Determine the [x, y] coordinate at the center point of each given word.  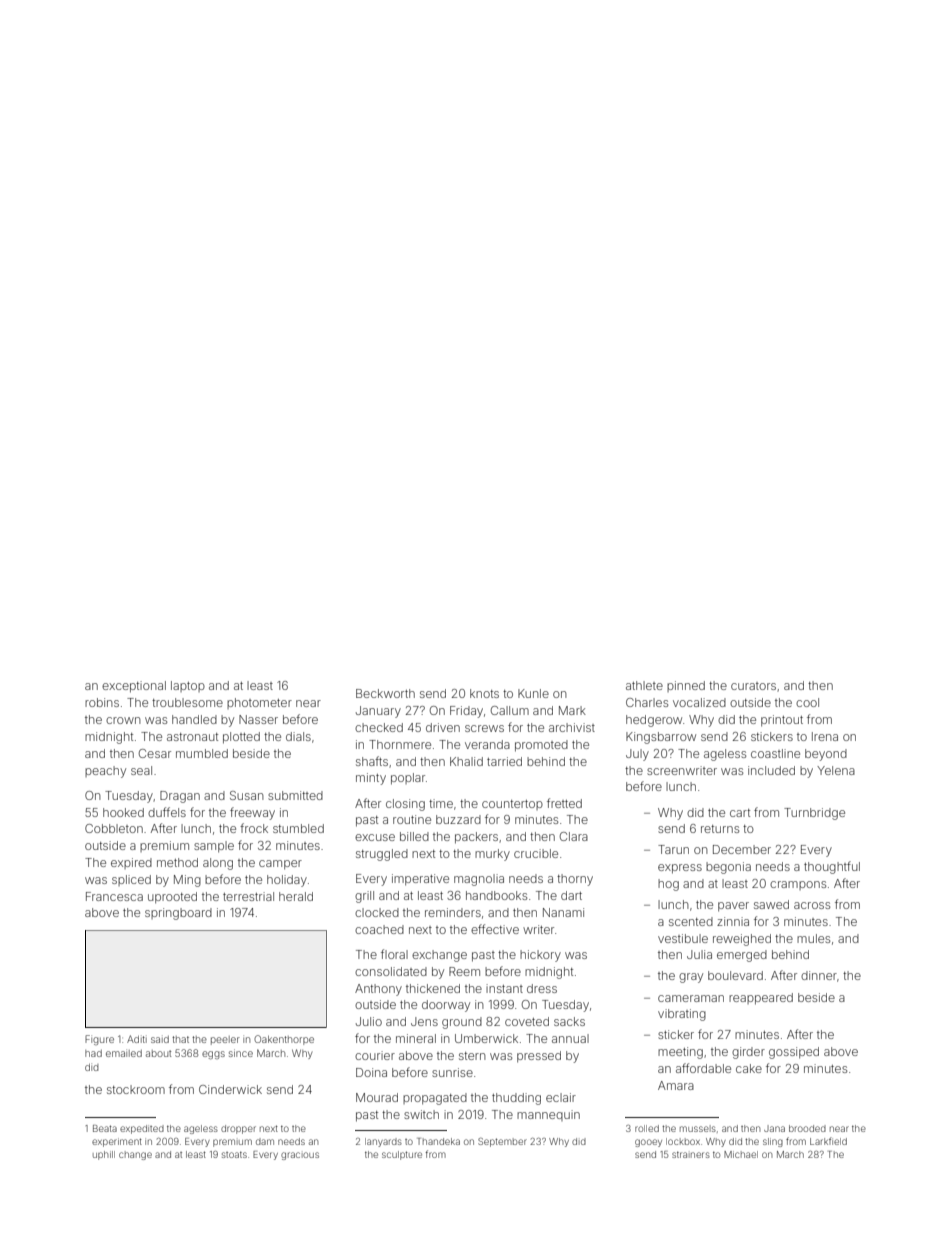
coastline [775, 753]
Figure [99, 1040]
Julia [699, 954]
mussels [698, 1128]
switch [421, 1114]
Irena [825, 736]
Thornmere [400, 744]
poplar [408, 779]
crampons [798, 885]
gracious [300, 1156]
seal [141, 770]
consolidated [391, 971]
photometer [259, 703]
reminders [453, 912]
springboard [178, 914]
